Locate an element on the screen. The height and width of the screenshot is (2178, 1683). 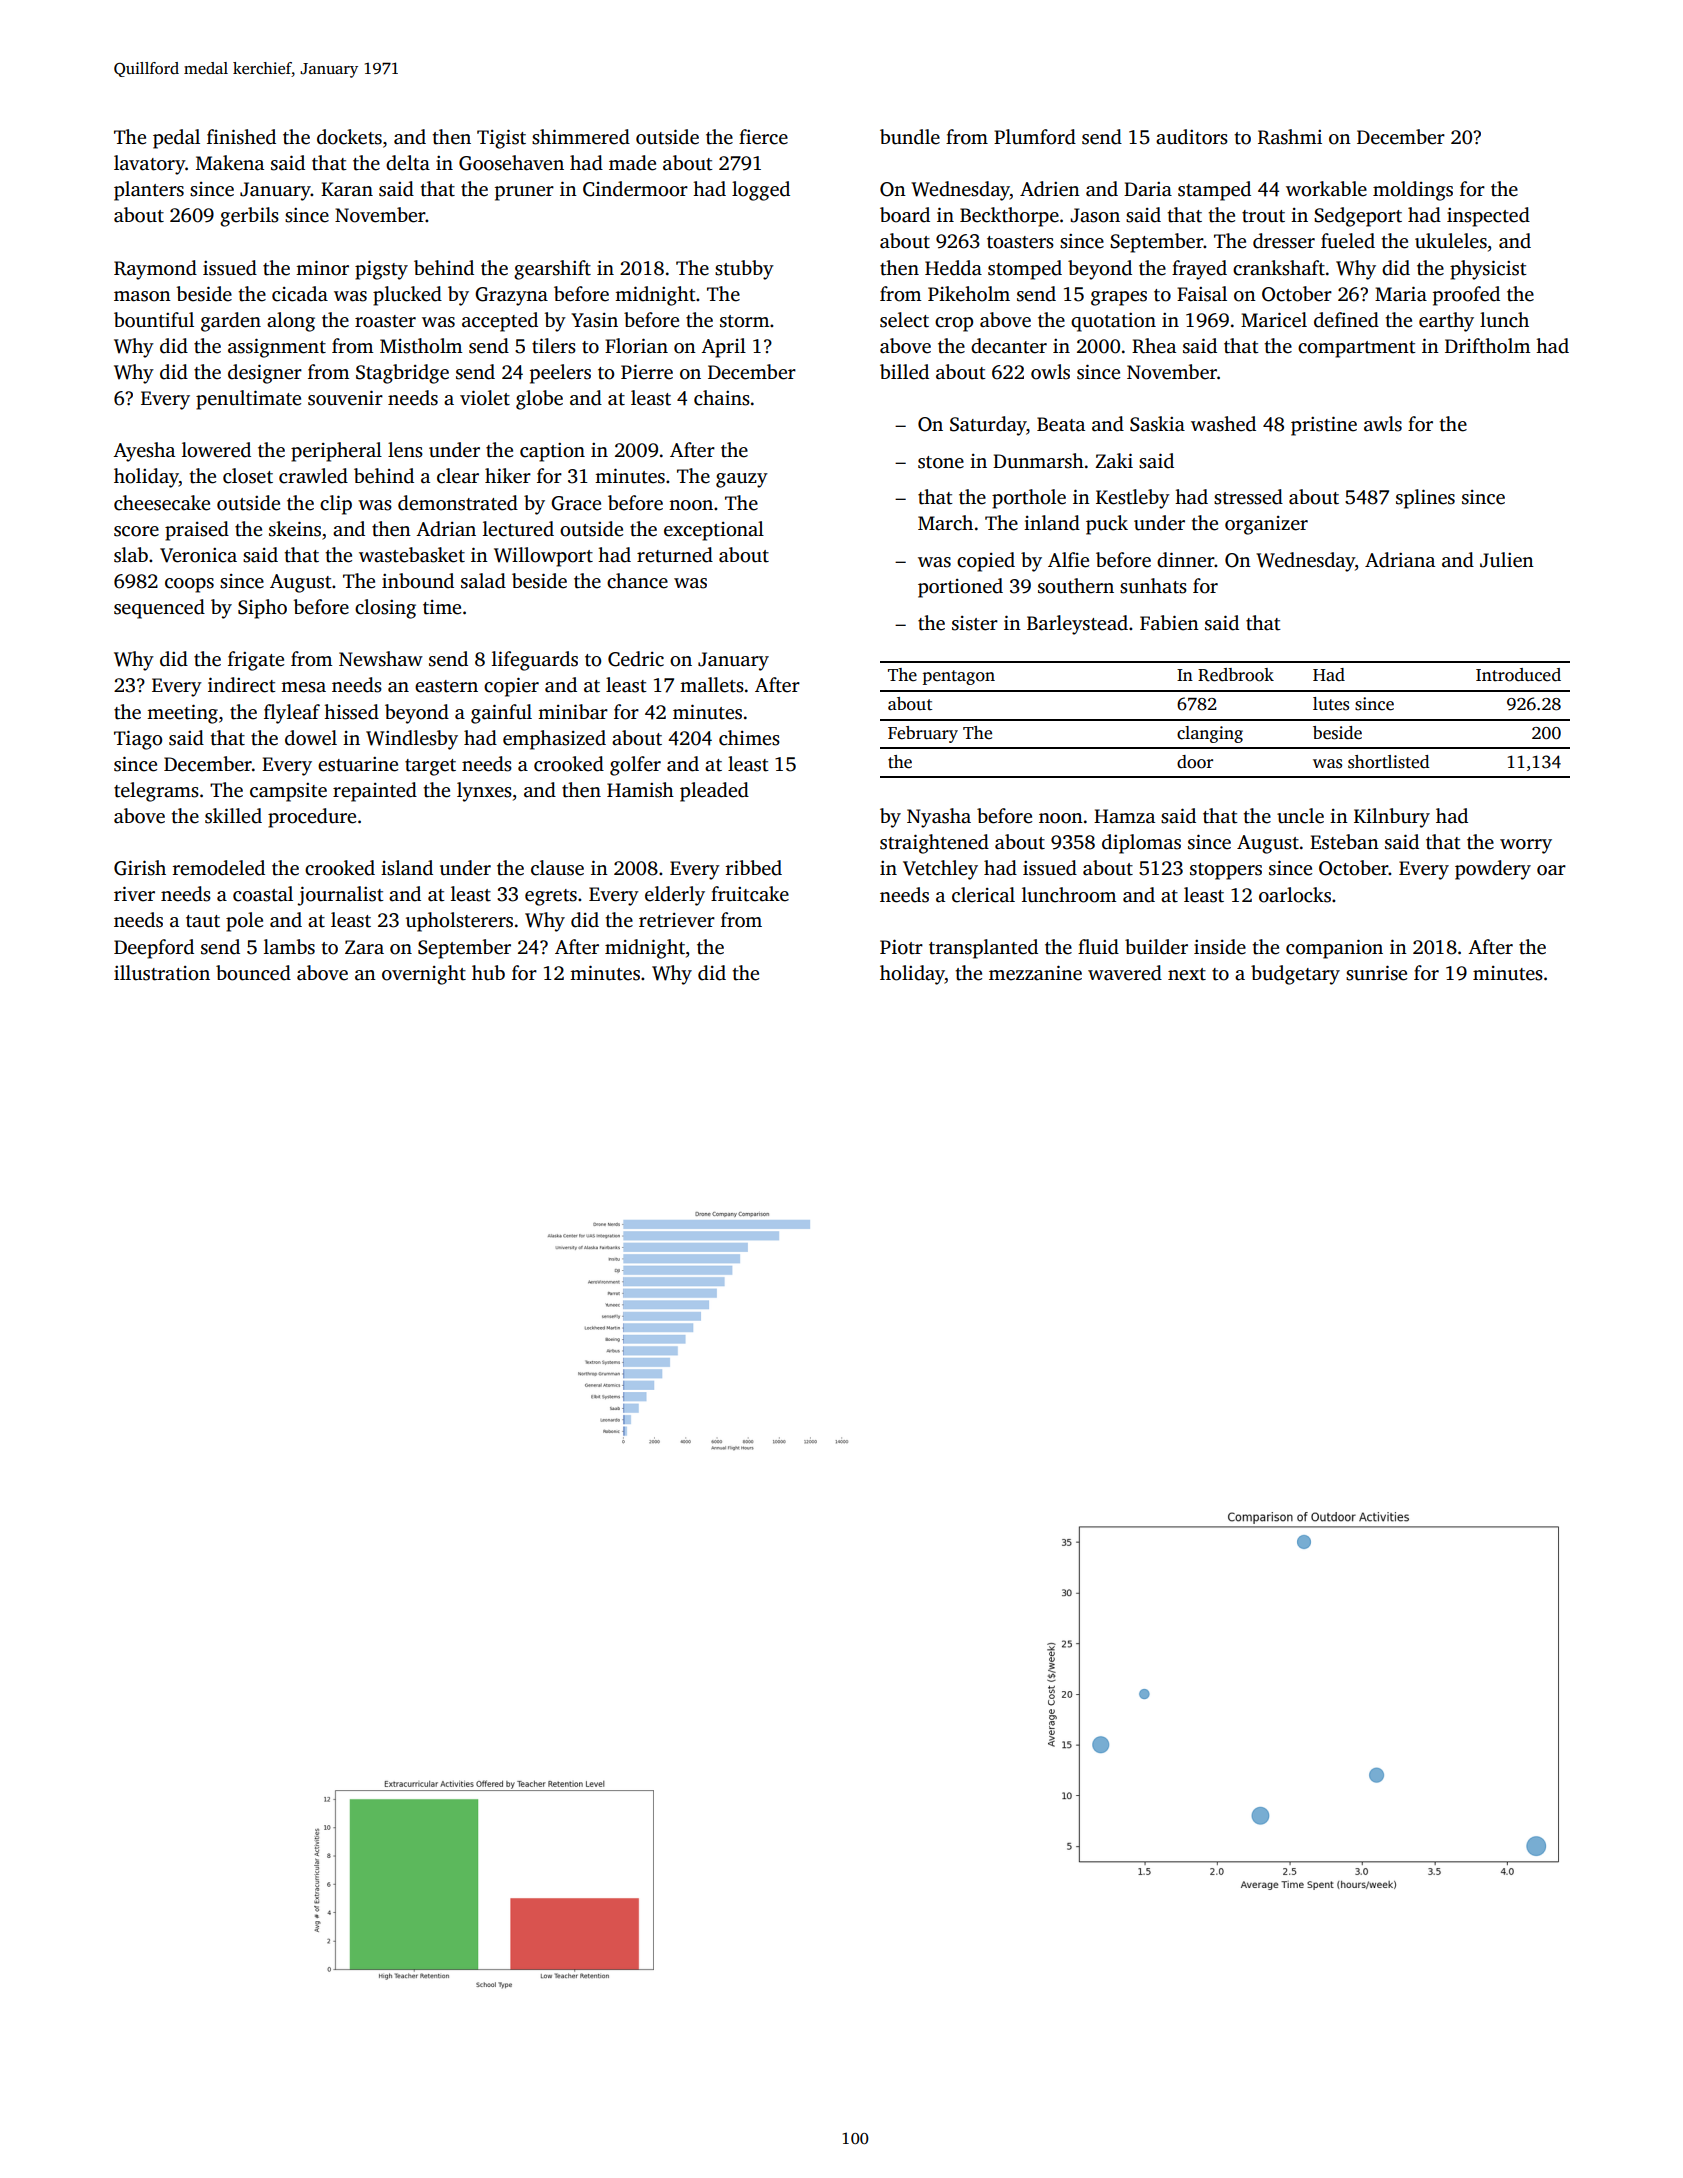
indirect is located at coordinates (242, 685).
